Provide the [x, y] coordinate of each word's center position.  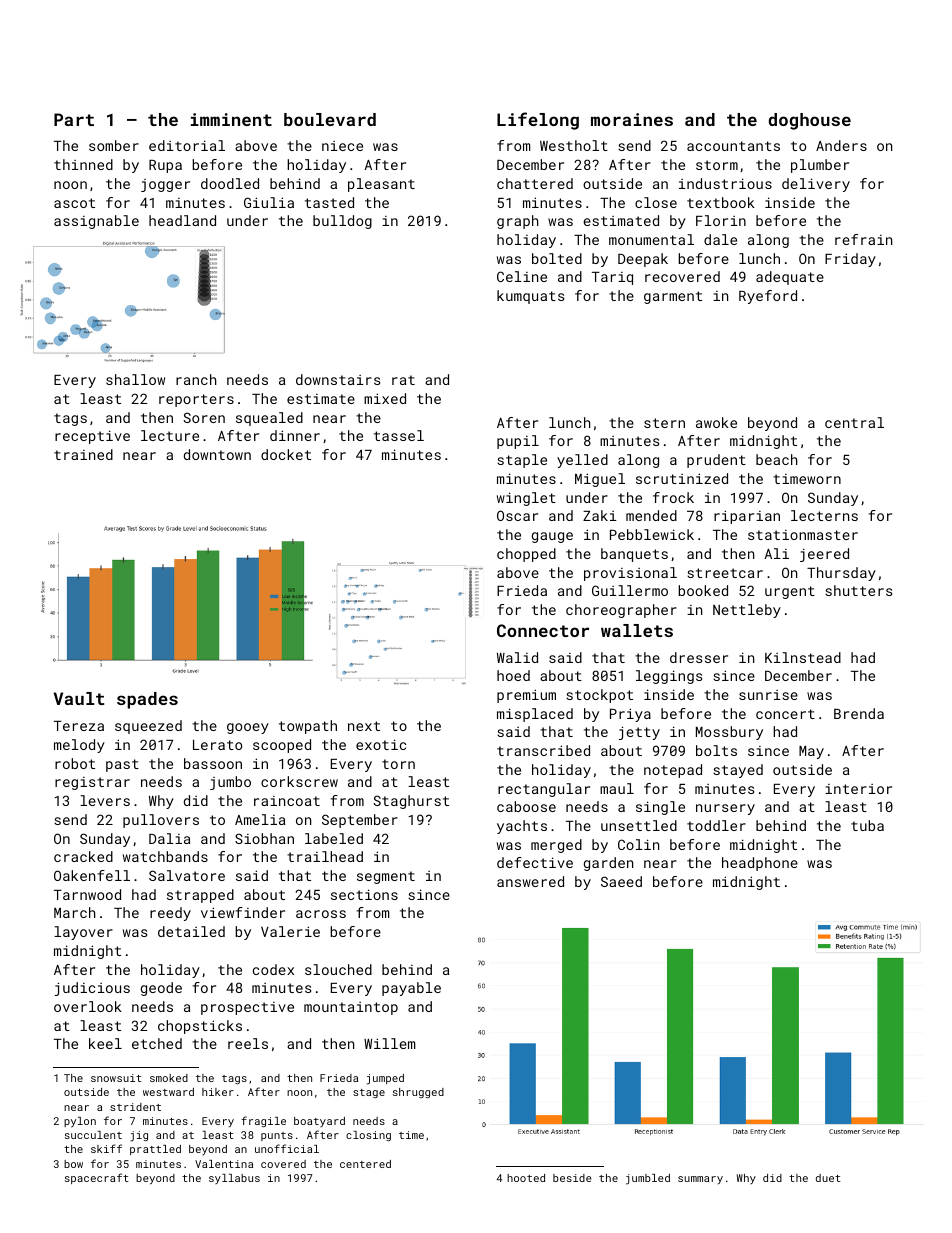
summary [700, 1180]
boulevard [330, 119]
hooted [526, 1178]
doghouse [809, 121]
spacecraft [97, 1178]
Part [74, 119]
